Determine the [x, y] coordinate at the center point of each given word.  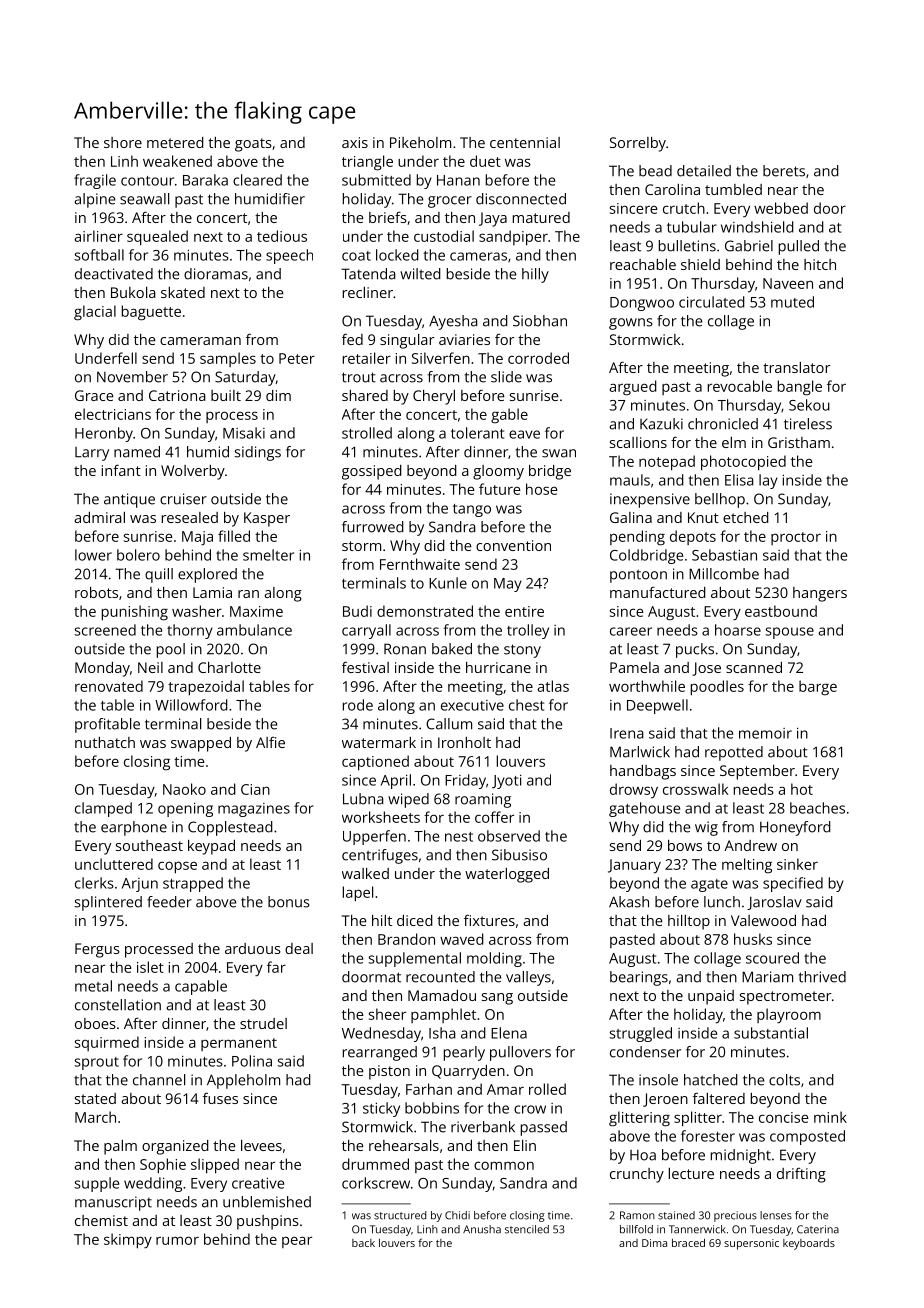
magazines [254, 810]
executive [472, 705]
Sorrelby [638, 144]
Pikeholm [420, 142]
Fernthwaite [420, 564]
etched [746, 517]
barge [818, 688]
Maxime [256, 611]
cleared [257, 180]
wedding [153, 1184]
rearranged [380, 1053]
